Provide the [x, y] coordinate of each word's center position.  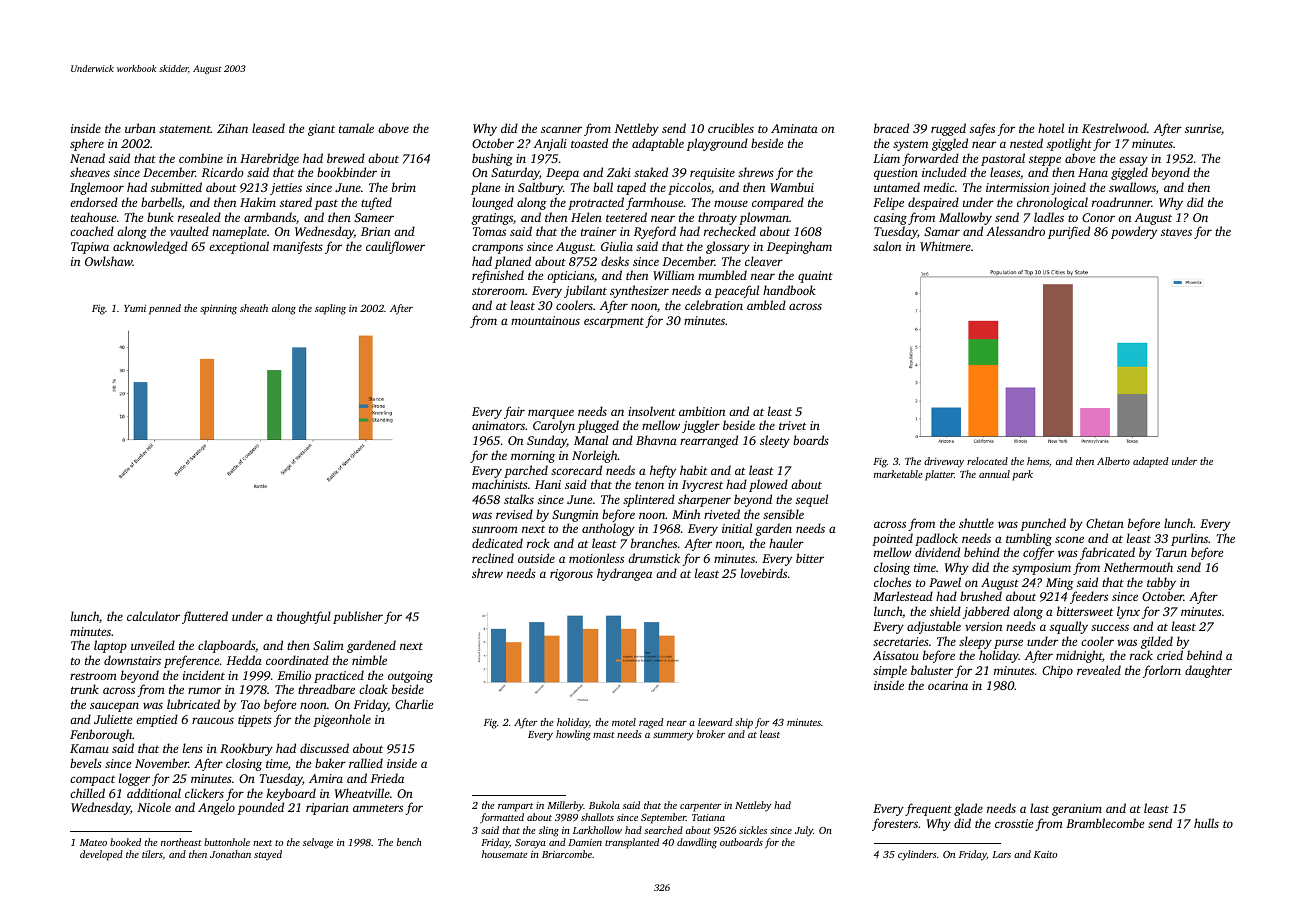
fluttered [205, 617]
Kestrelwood [1114, 128]
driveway [944, 462]
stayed [268, 855]
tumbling [1029, 539]
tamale [356, 128]
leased [268, 128]
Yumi [135, 308]
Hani [548, 484]
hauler [786, 543]
